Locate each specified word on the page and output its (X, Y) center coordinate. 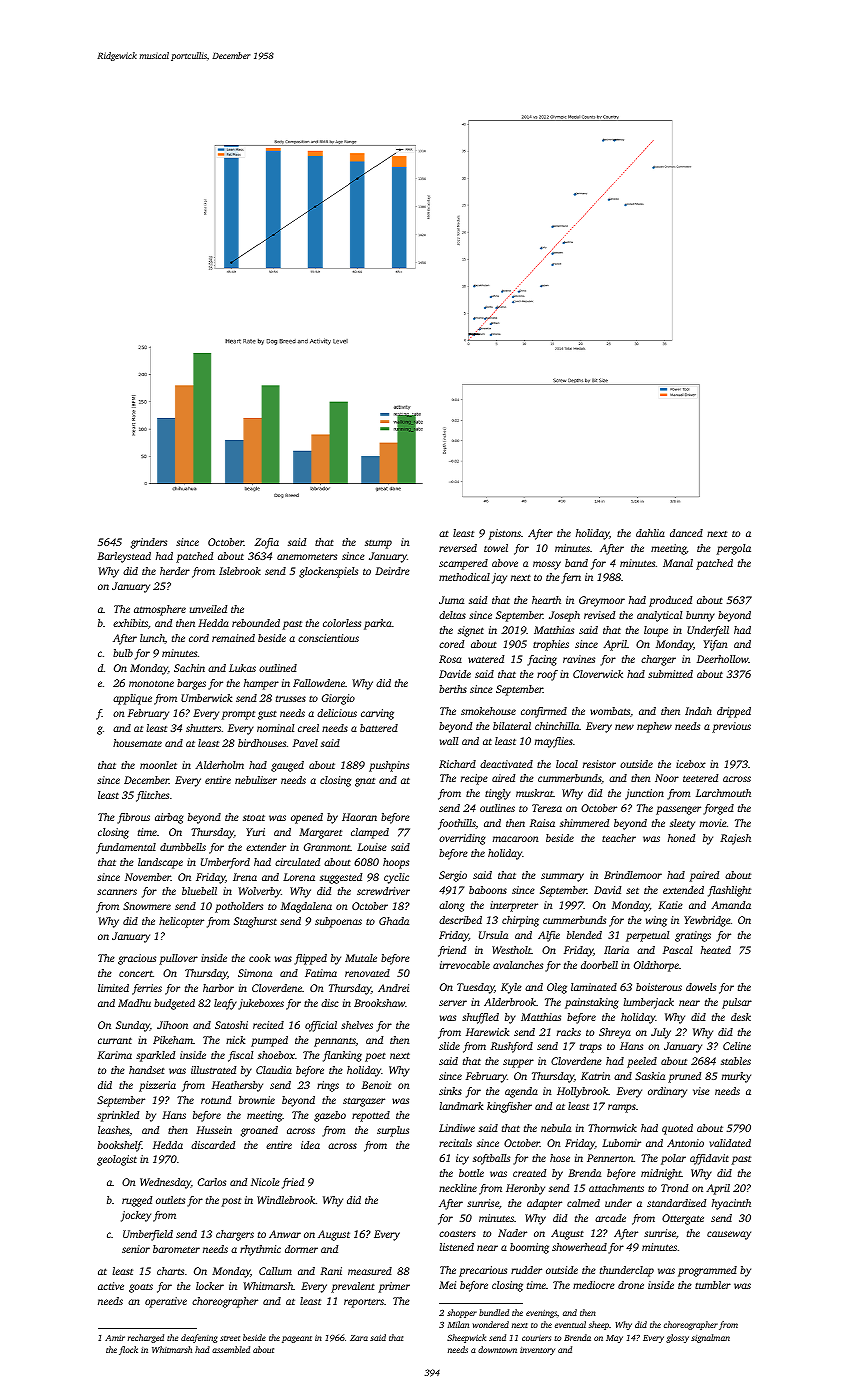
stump (378, 544)
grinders (149, 543)
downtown (497, 1349)
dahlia (650, 533)
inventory (537, 1351)
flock (128, 1350)
